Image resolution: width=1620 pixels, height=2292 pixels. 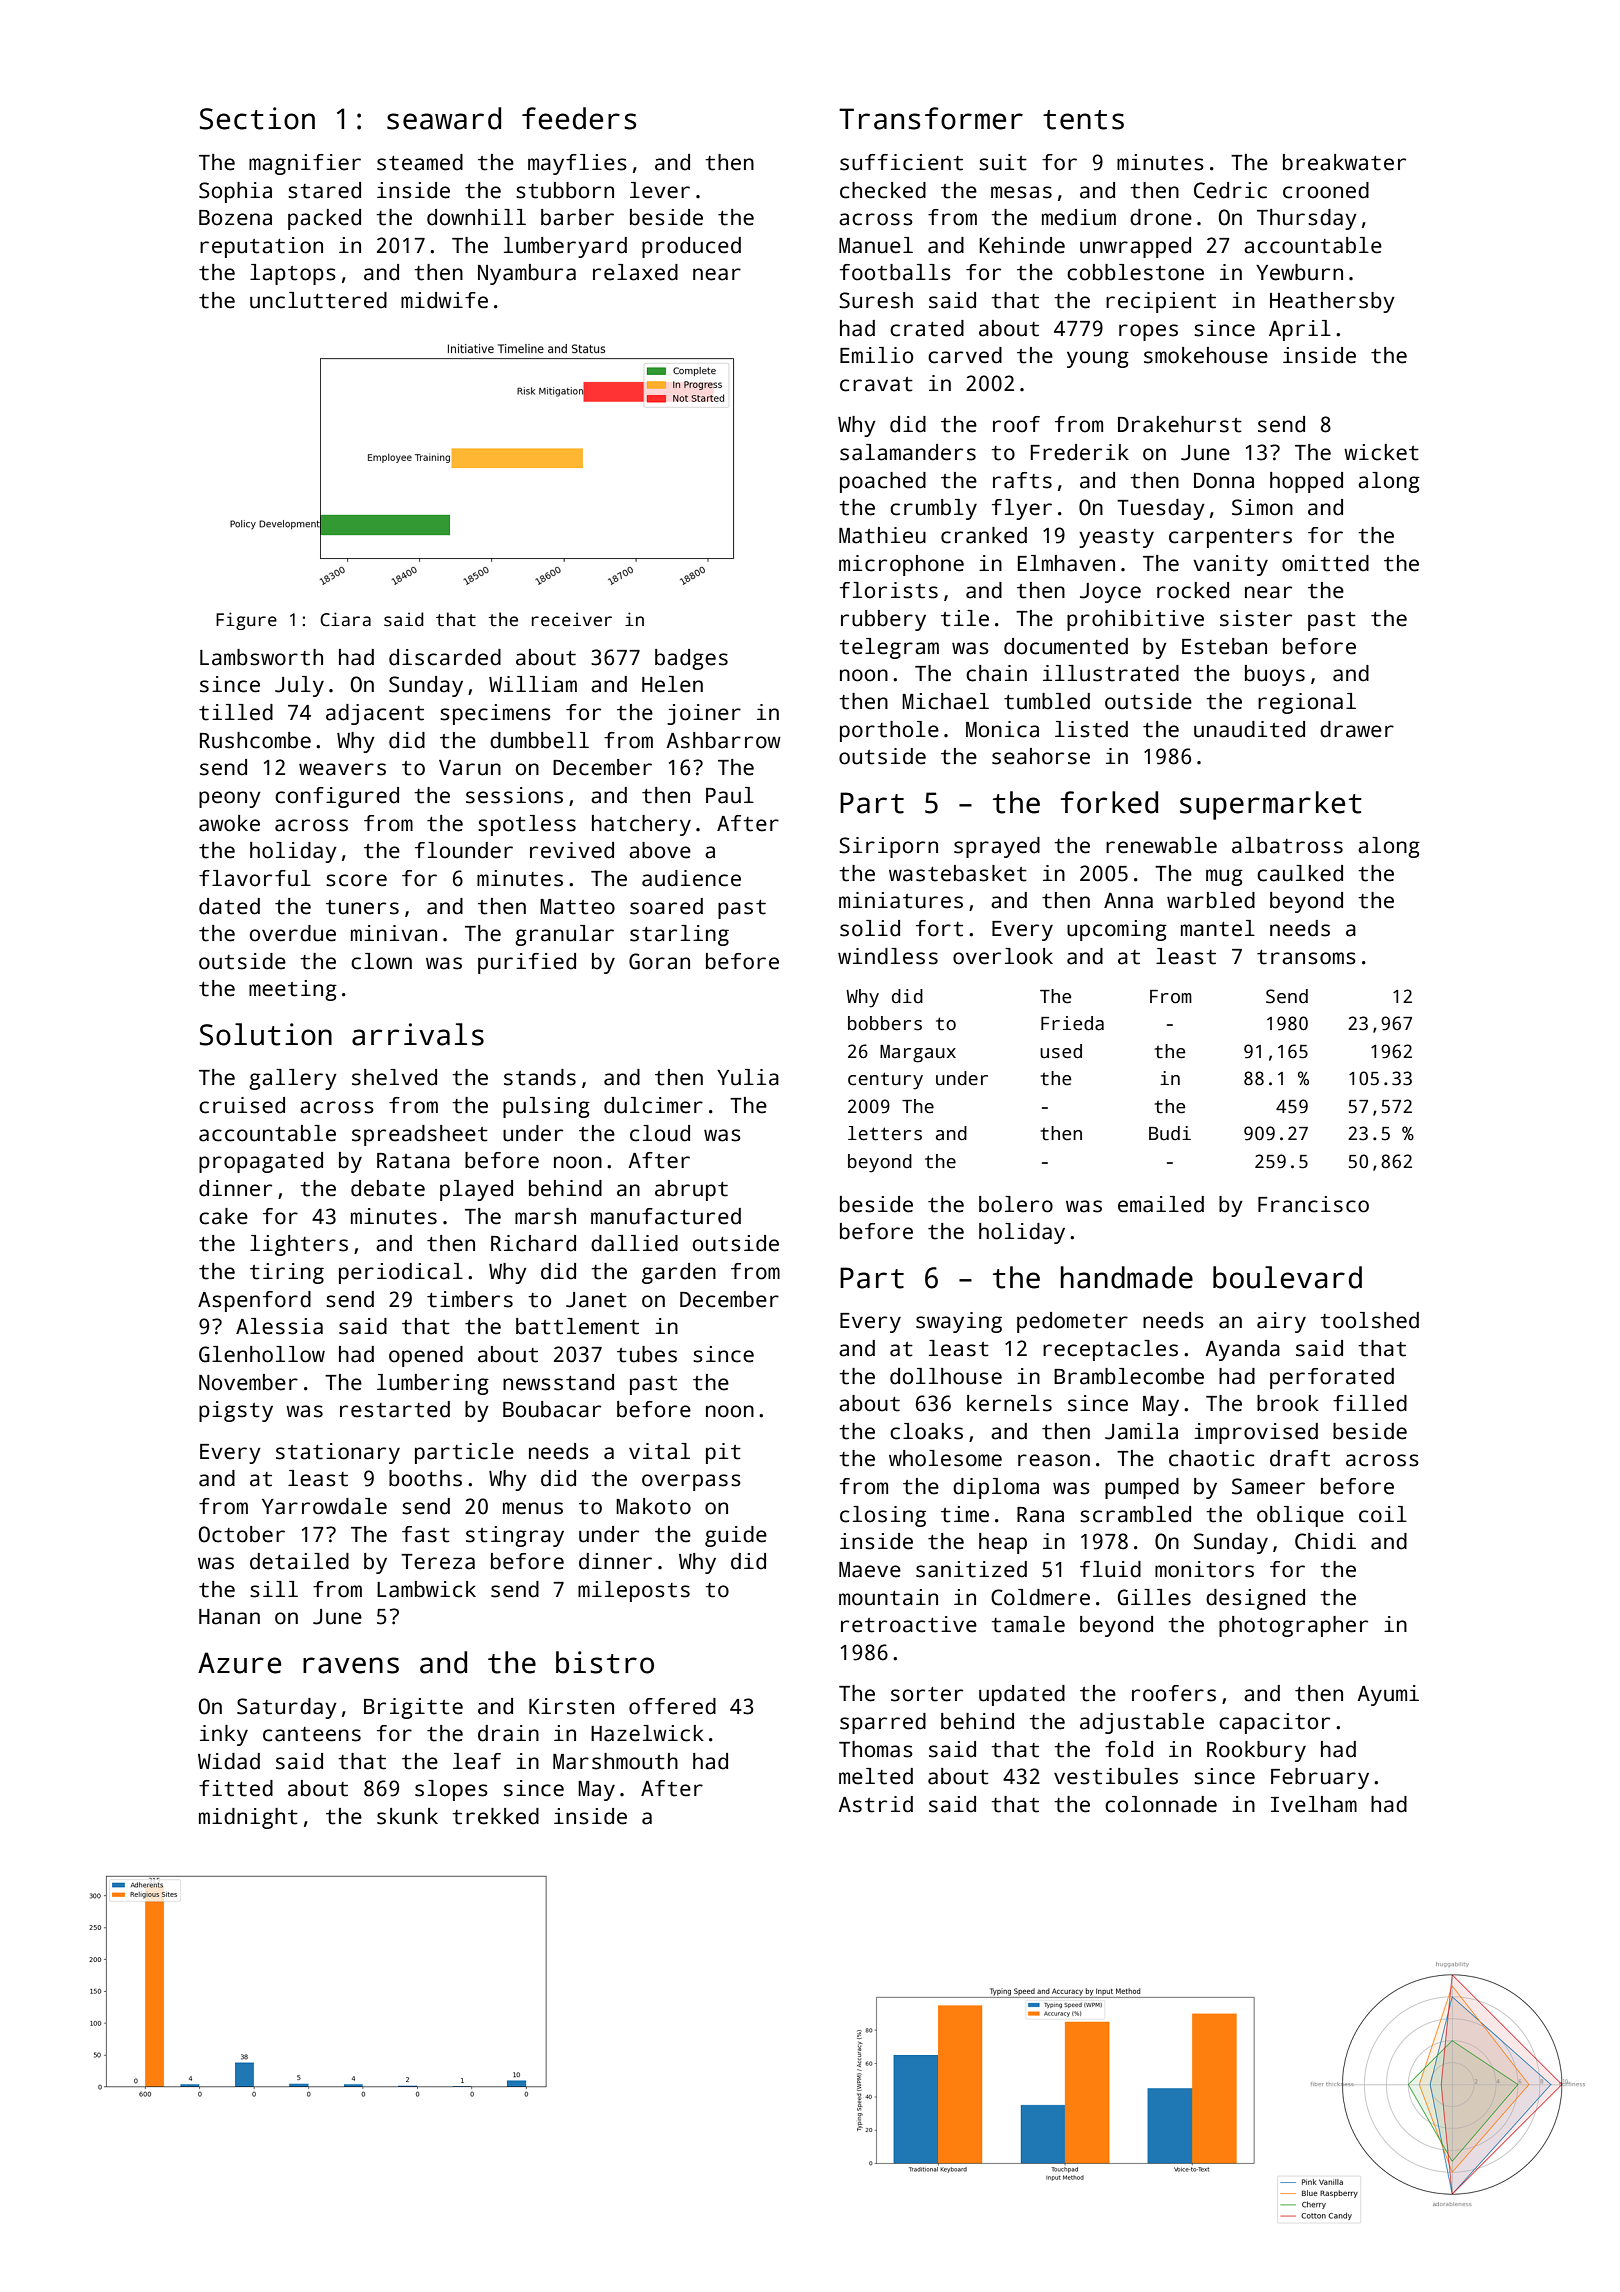 I want to click on inky, so click(x=224, y=1735).
